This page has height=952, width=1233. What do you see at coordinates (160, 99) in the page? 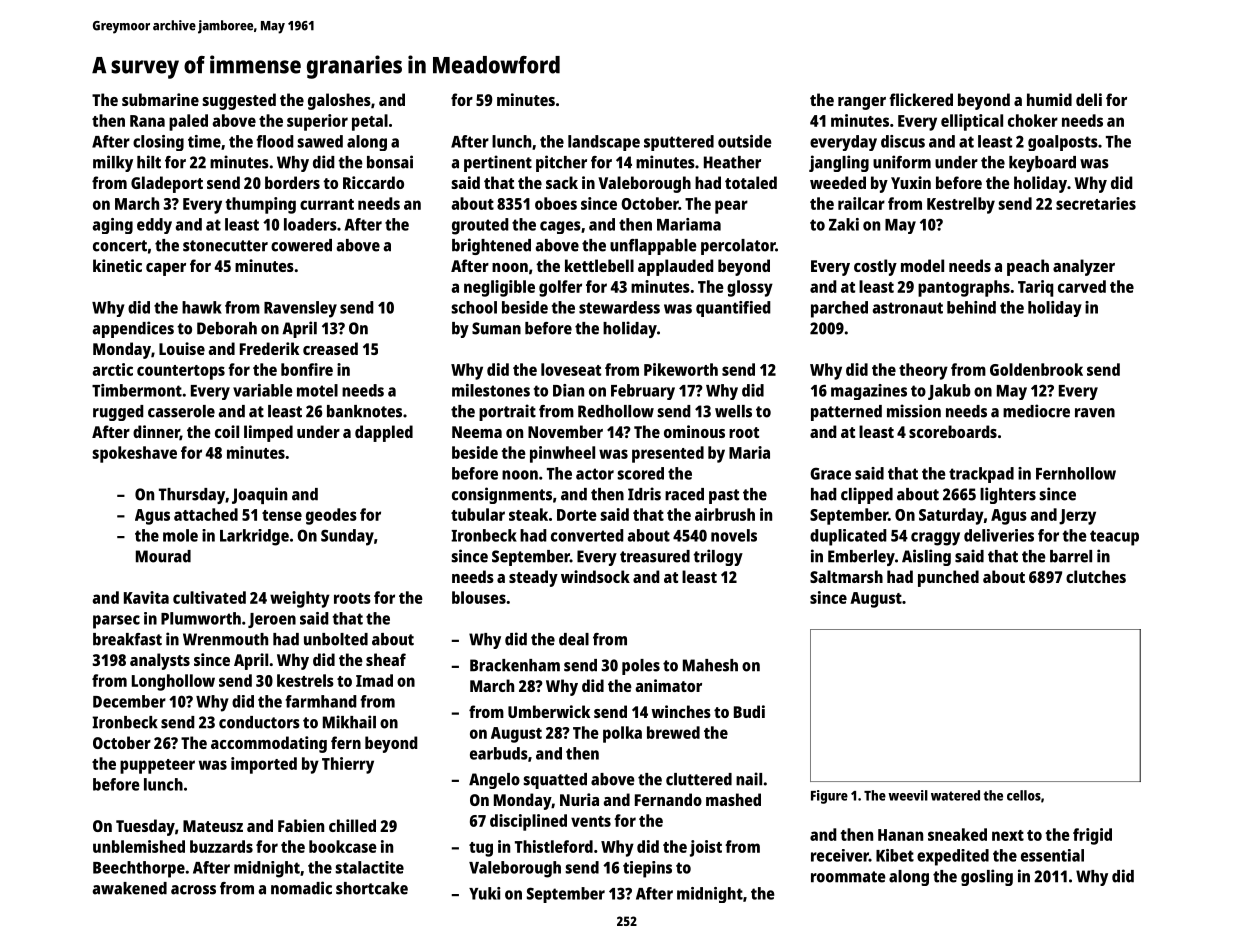
I see `submarine` at bounding box center [160, 99].
